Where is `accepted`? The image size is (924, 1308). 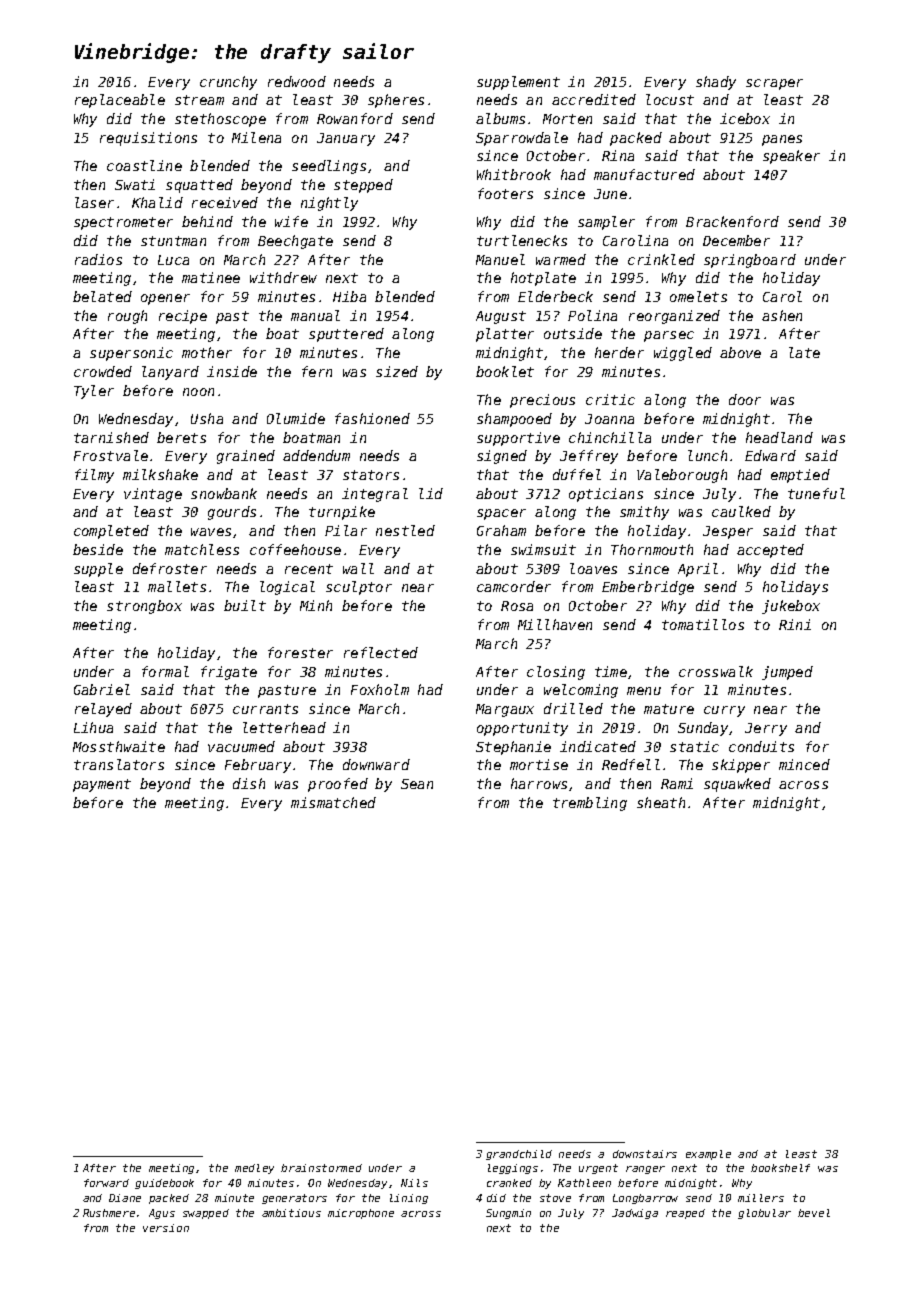 accepted is located at coordinates (770, 551).
